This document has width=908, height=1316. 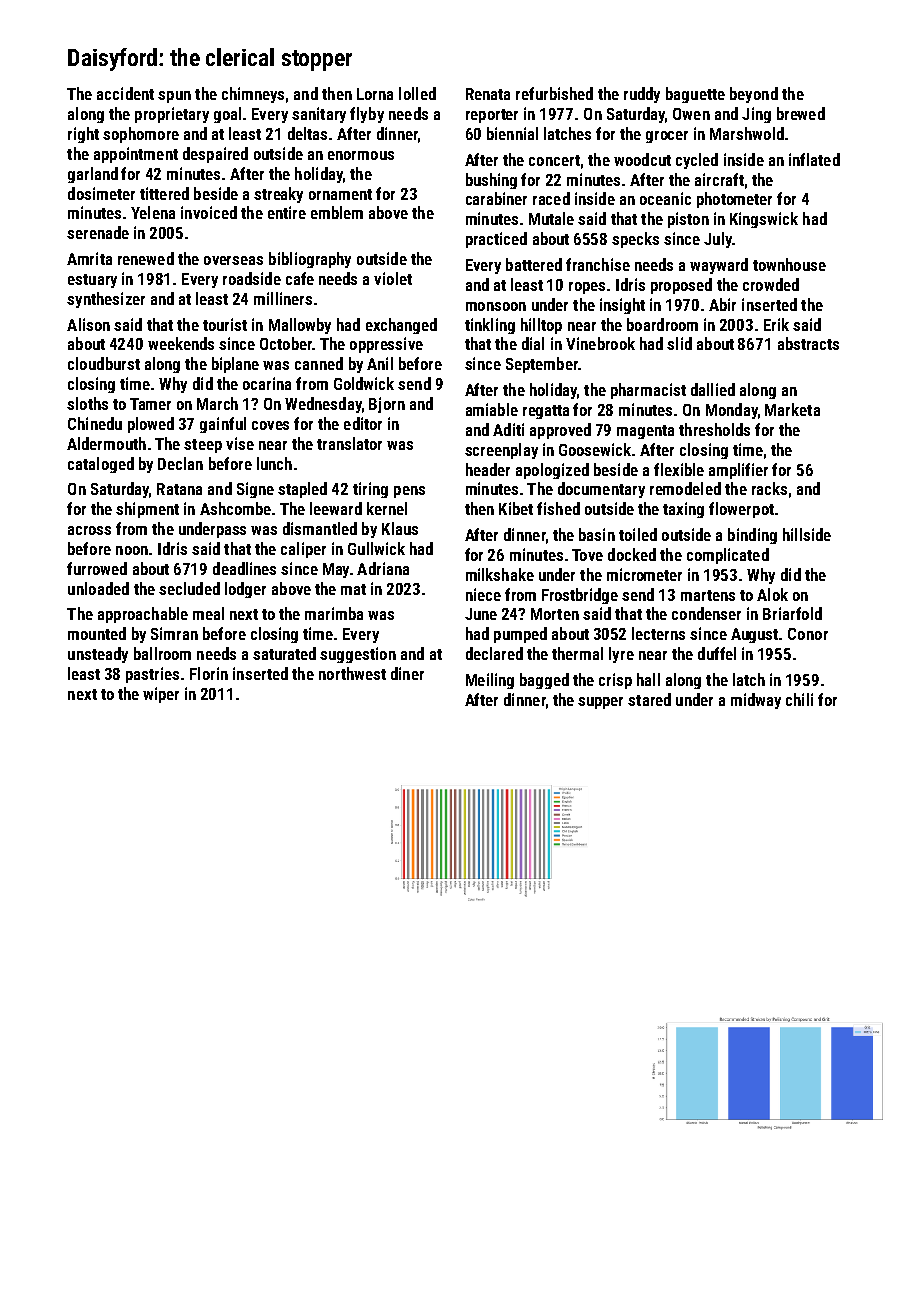 What do you see at coordinates (161, 695) in the document?
I see `wiper` at bounding box center [161, 695].
